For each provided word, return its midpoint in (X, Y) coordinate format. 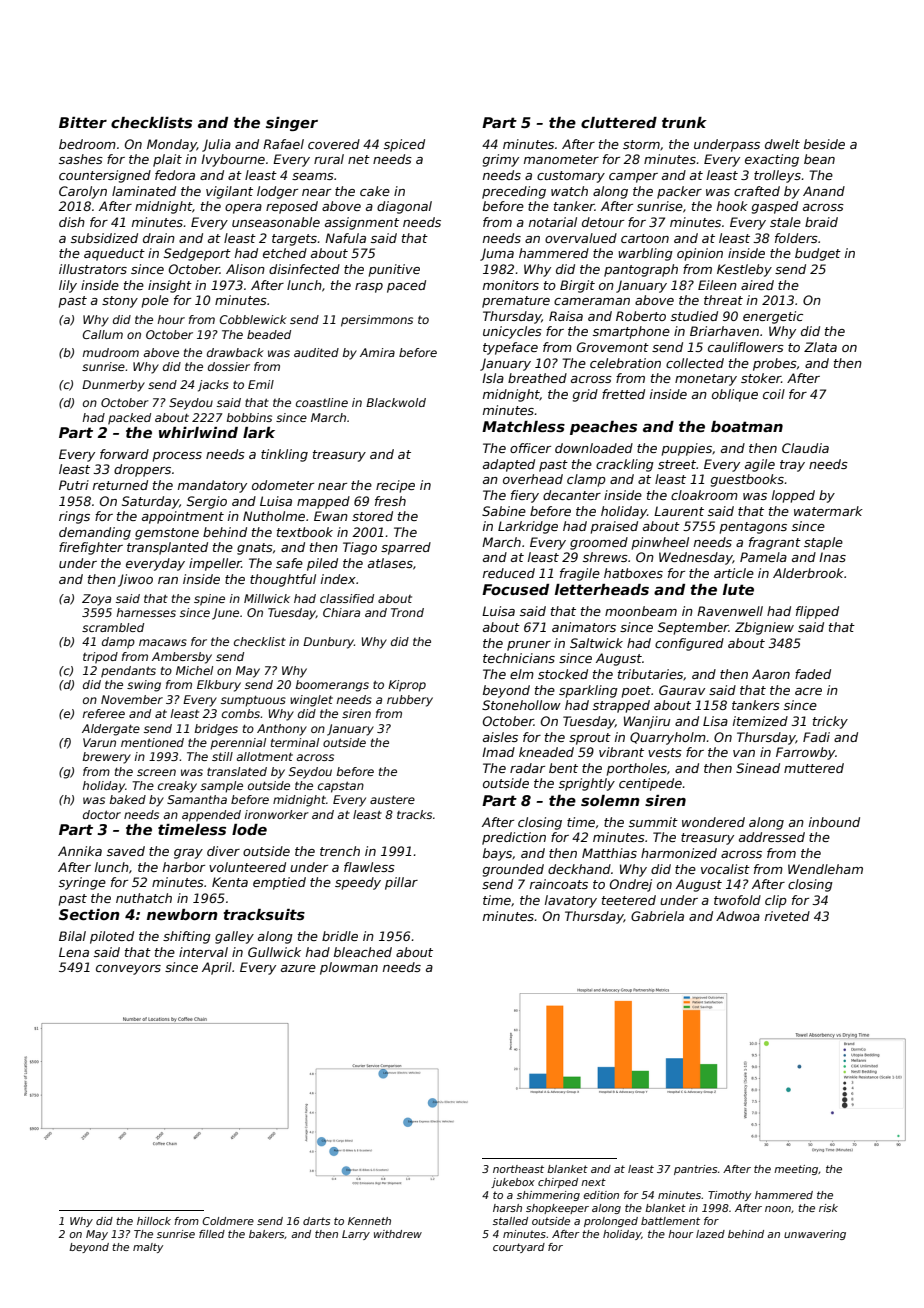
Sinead (758, 768)
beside (824, 144)
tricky (830, 722)
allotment (264, 756)
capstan (341, 787)
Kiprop (407, 686)
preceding (514, 192)
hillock (154, 1221)
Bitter (83, 122)
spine (209, 600)
